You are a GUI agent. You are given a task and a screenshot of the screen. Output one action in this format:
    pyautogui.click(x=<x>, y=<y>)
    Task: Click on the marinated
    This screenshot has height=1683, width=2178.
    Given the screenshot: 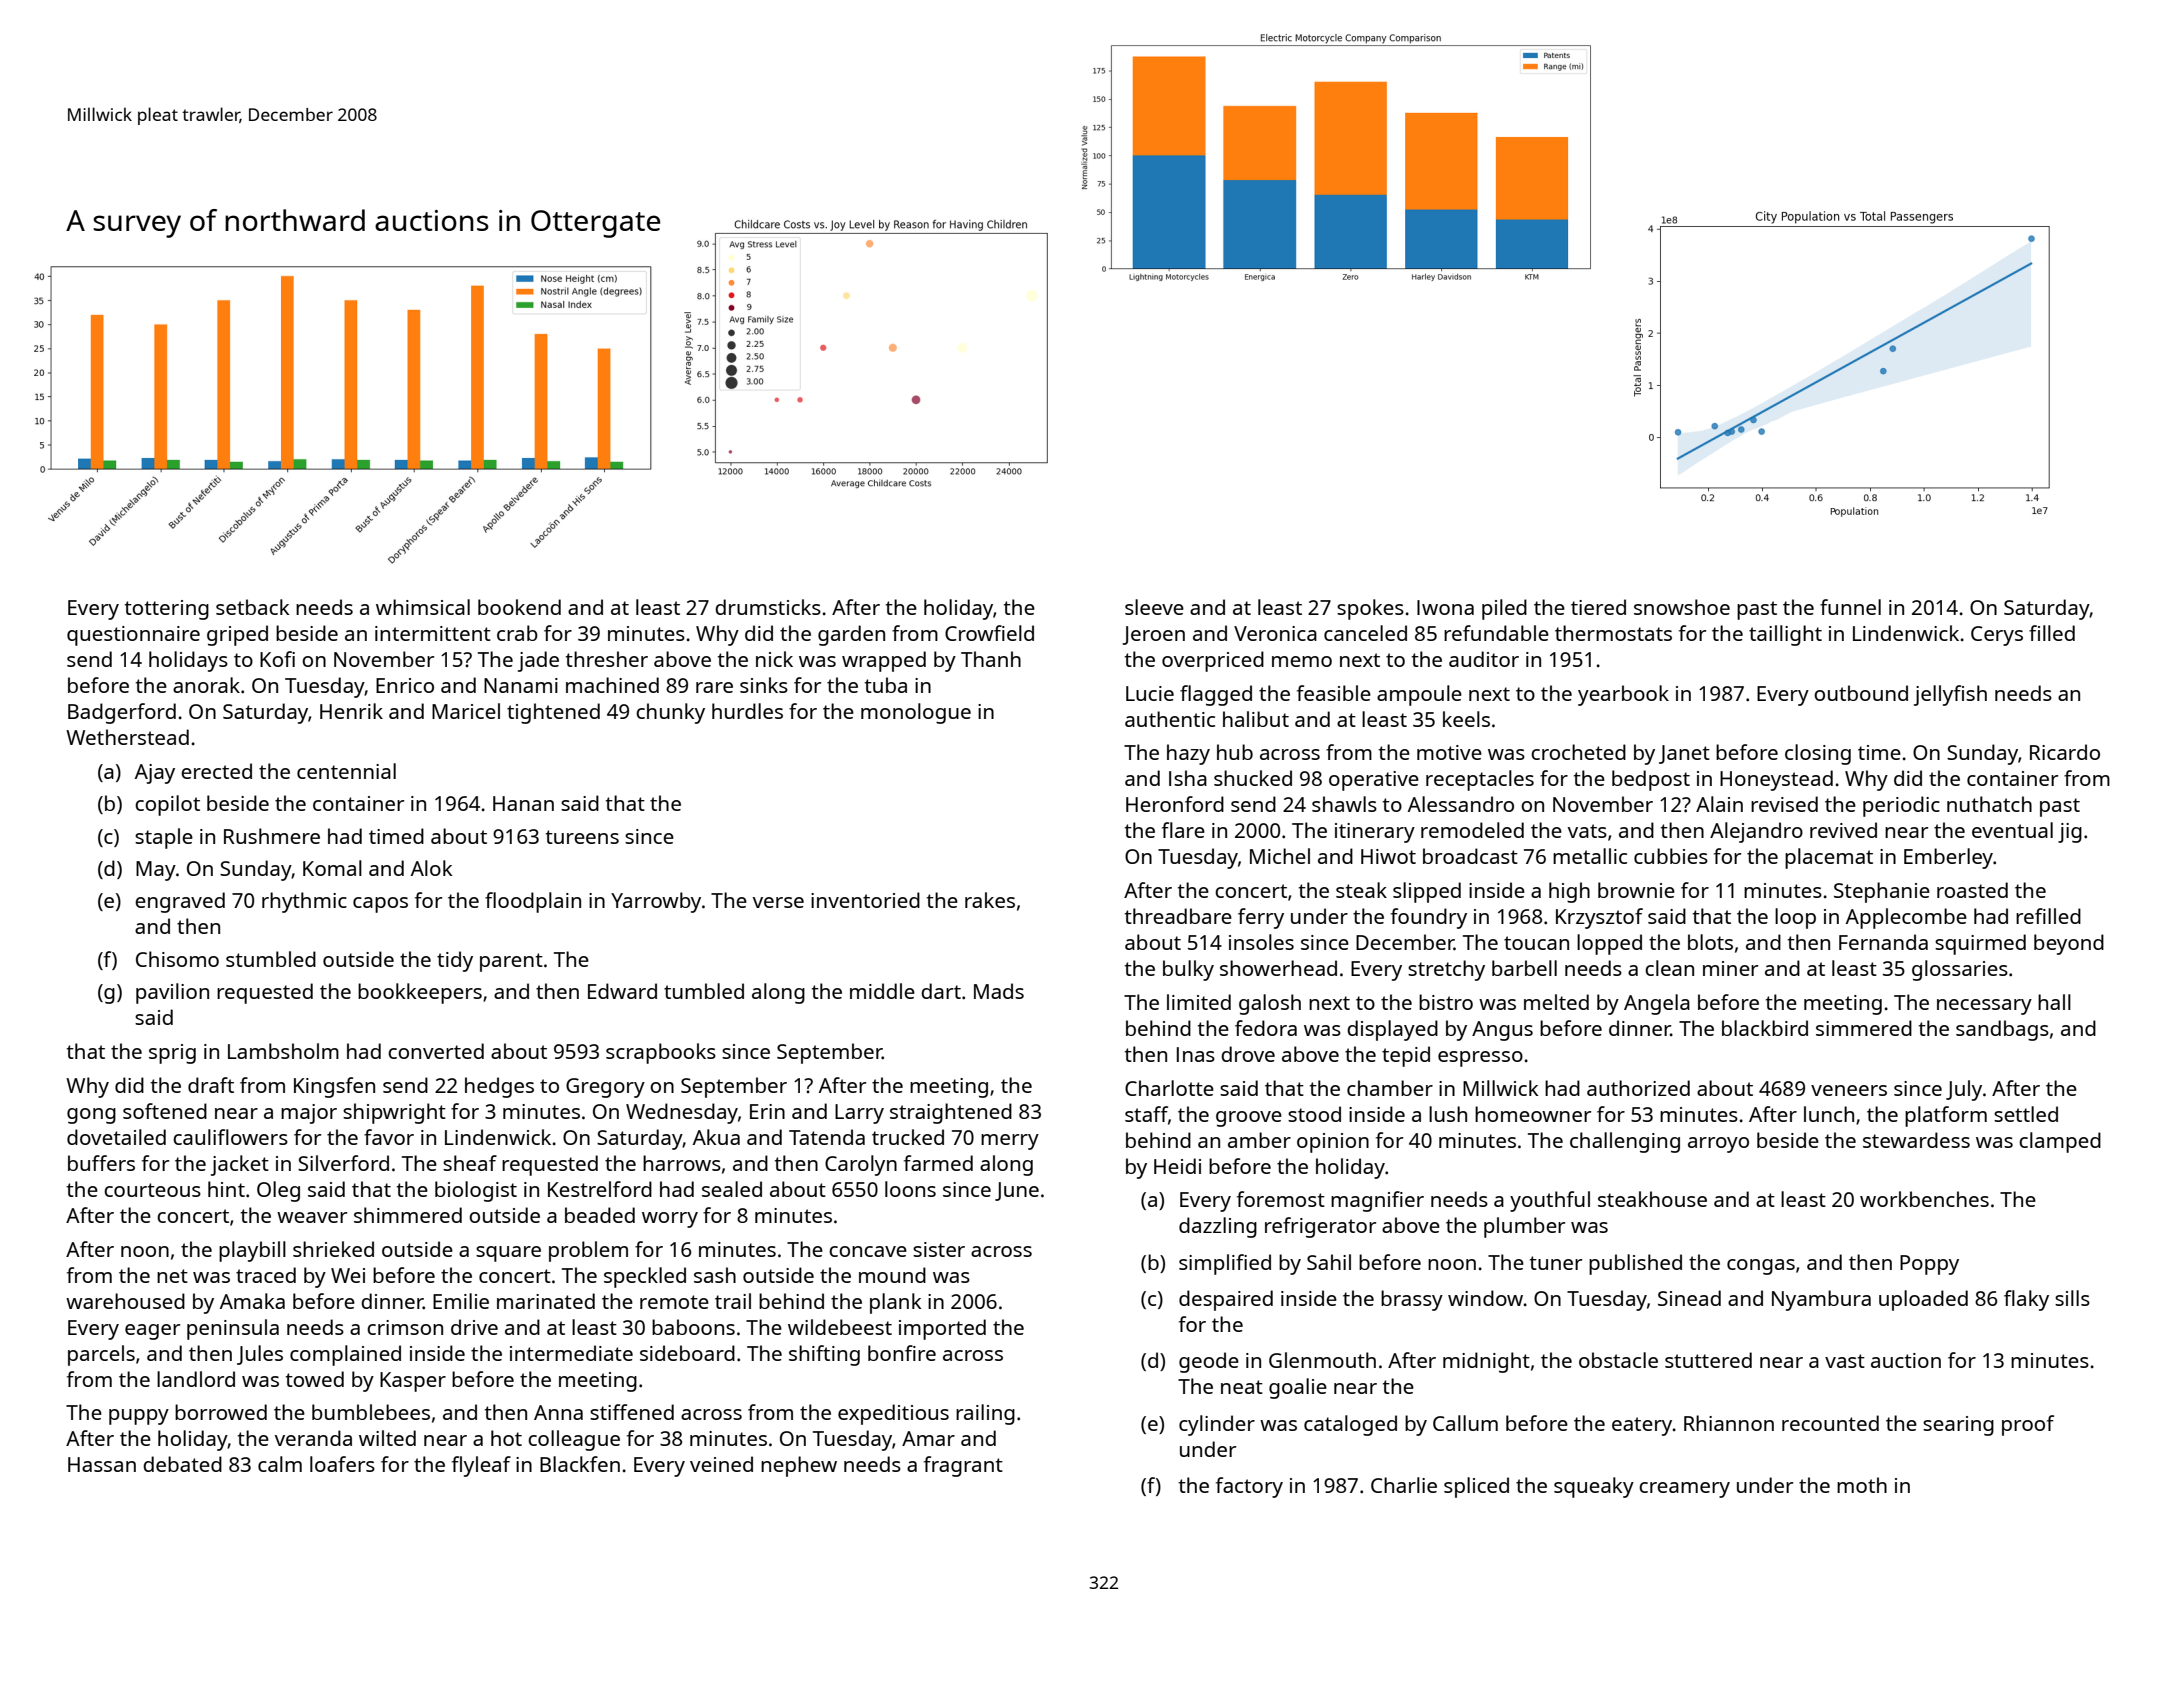 What is the action you would take?
    pyautogui.click(x=546, y=1301)
